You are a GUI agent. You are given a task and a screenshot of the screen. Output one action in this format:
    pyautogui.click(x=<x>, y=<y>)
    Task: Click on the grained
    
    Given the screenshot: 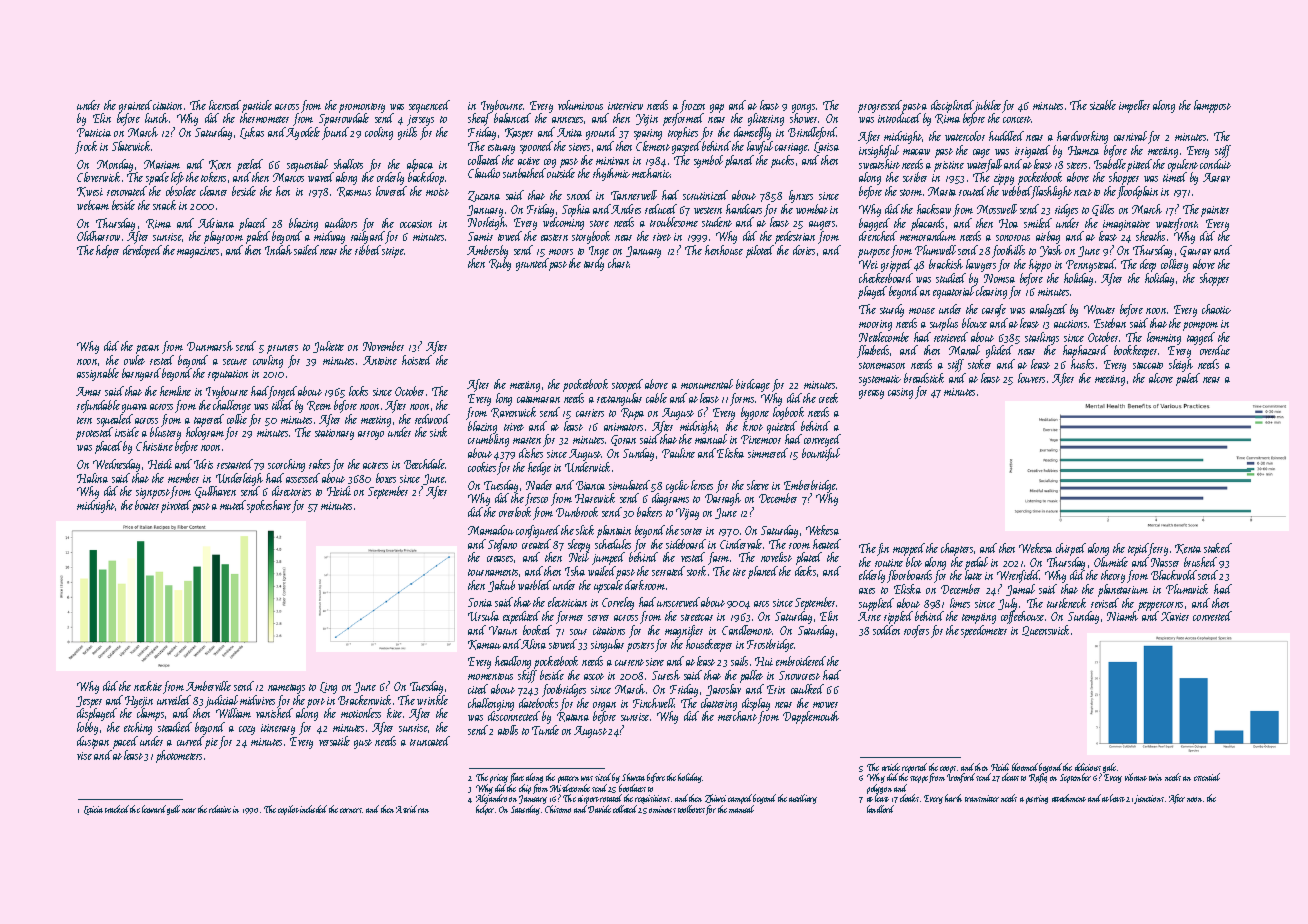 What is the action you would take?
    pyautogui.click(x=135, y=106)
